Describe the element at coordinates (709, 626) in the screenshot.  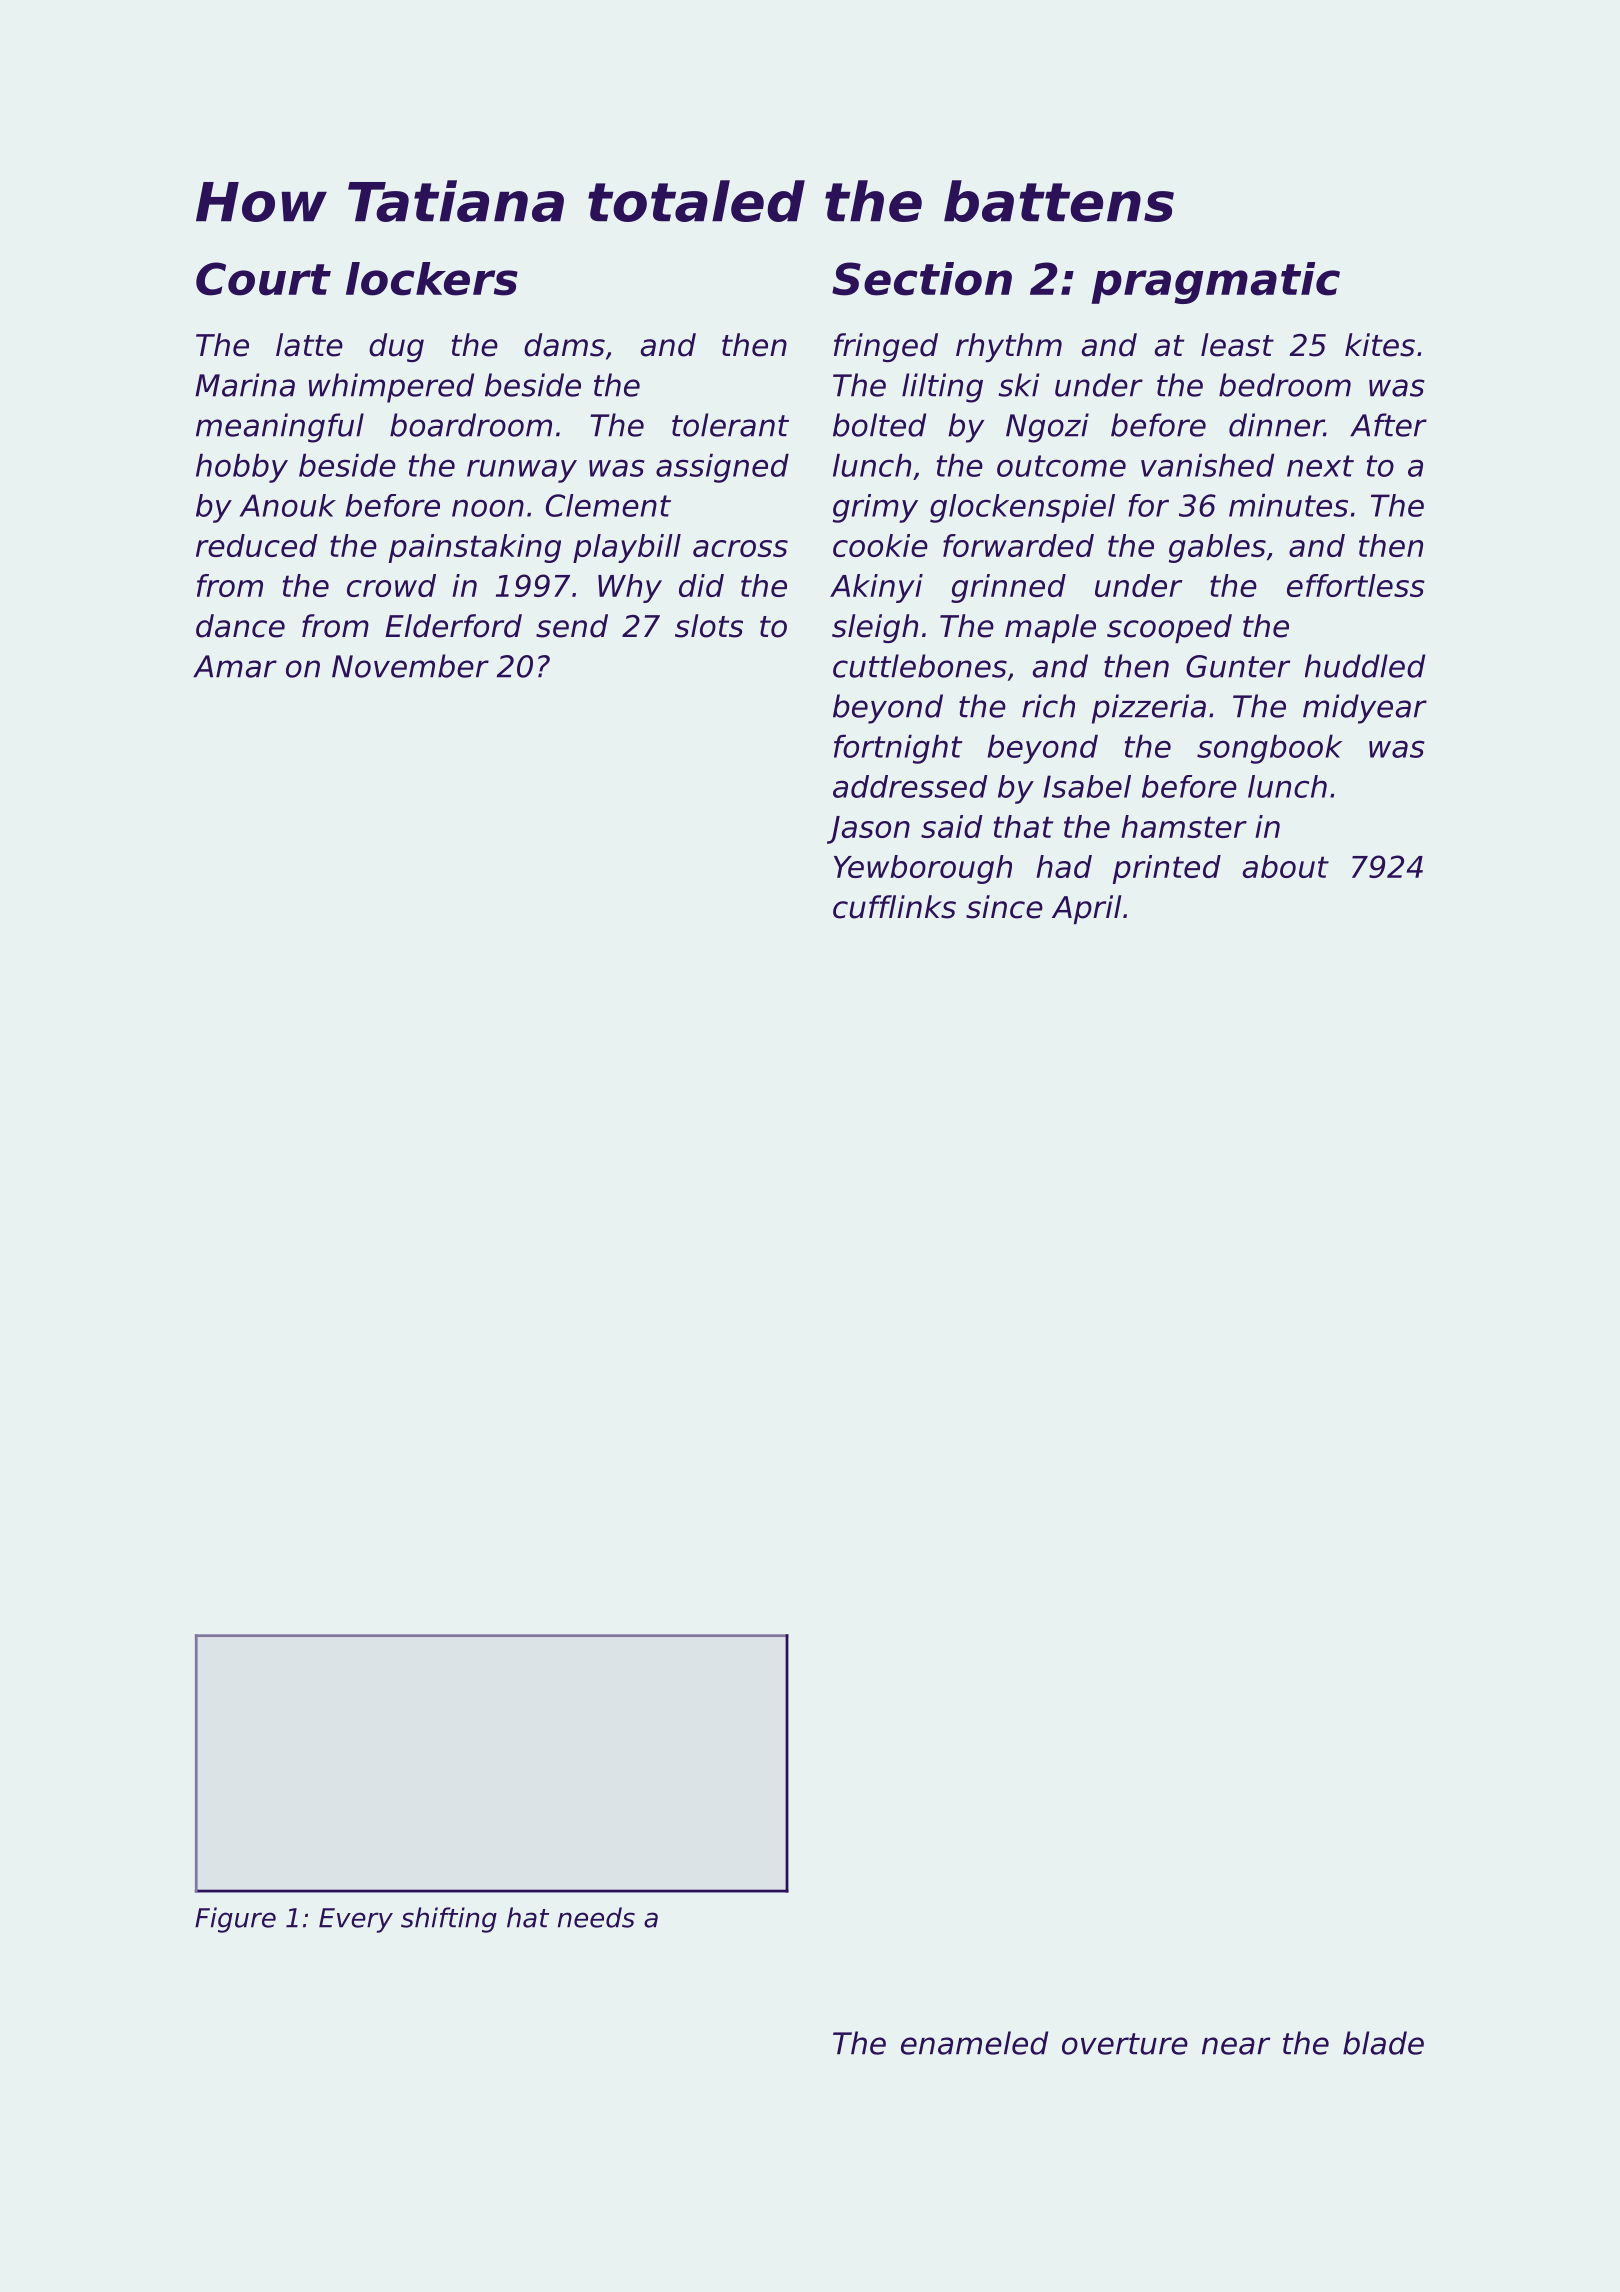
I see `slots` at that location.
